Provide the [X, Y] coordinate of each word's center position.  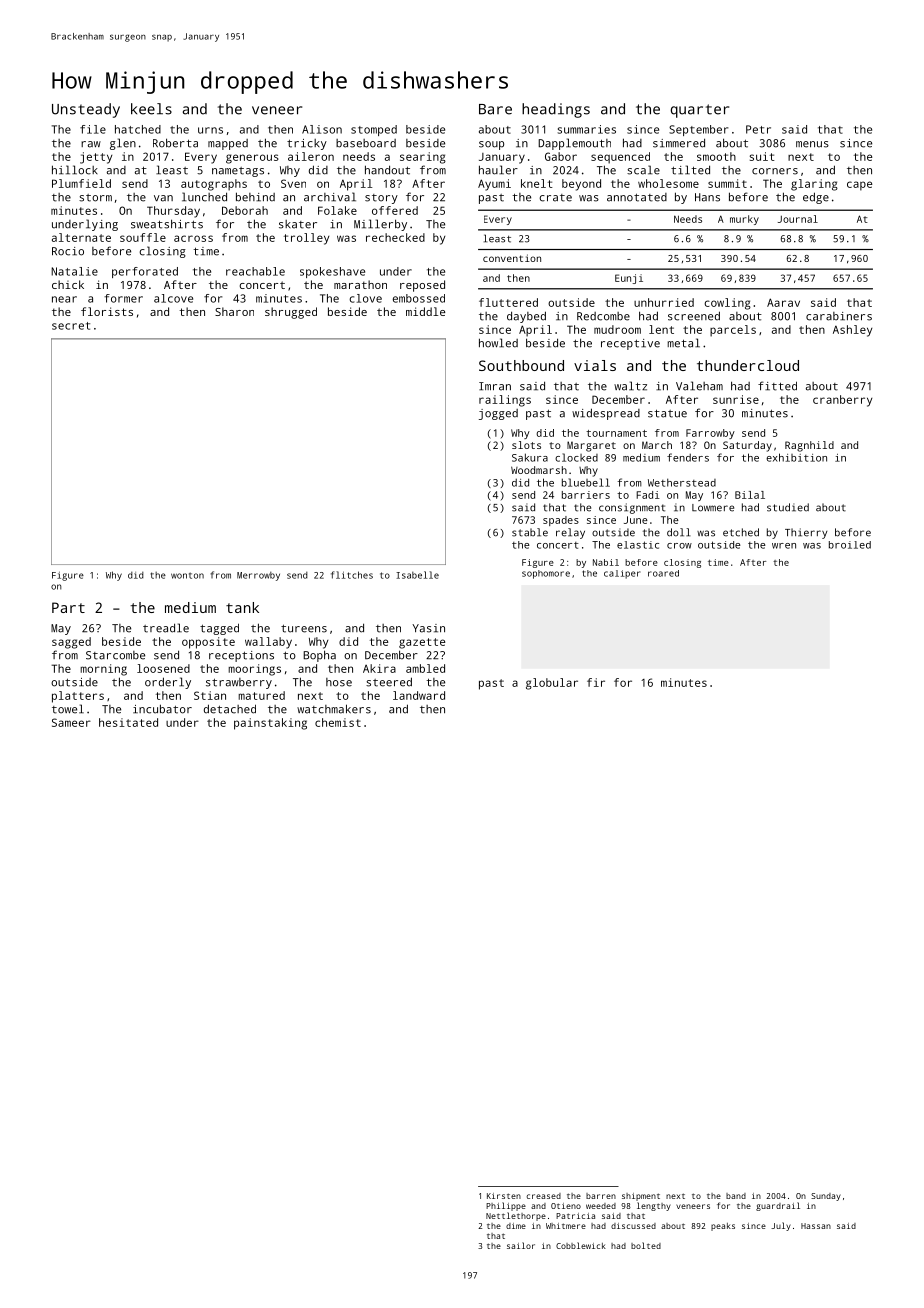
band [736, 1196]
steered [389, 682]
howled [498, 343]
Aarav [783, 302]
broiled [850, 545]
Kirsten [504, 1196]
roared [663, 573]
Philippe [506, 1206]
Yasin [428, 628]
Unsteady [86, 110]
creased [543, 1196]
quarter [699, 111]
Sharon [234, 311]
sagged [71, 643]
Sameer [71, 722]
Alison [322, 129]
